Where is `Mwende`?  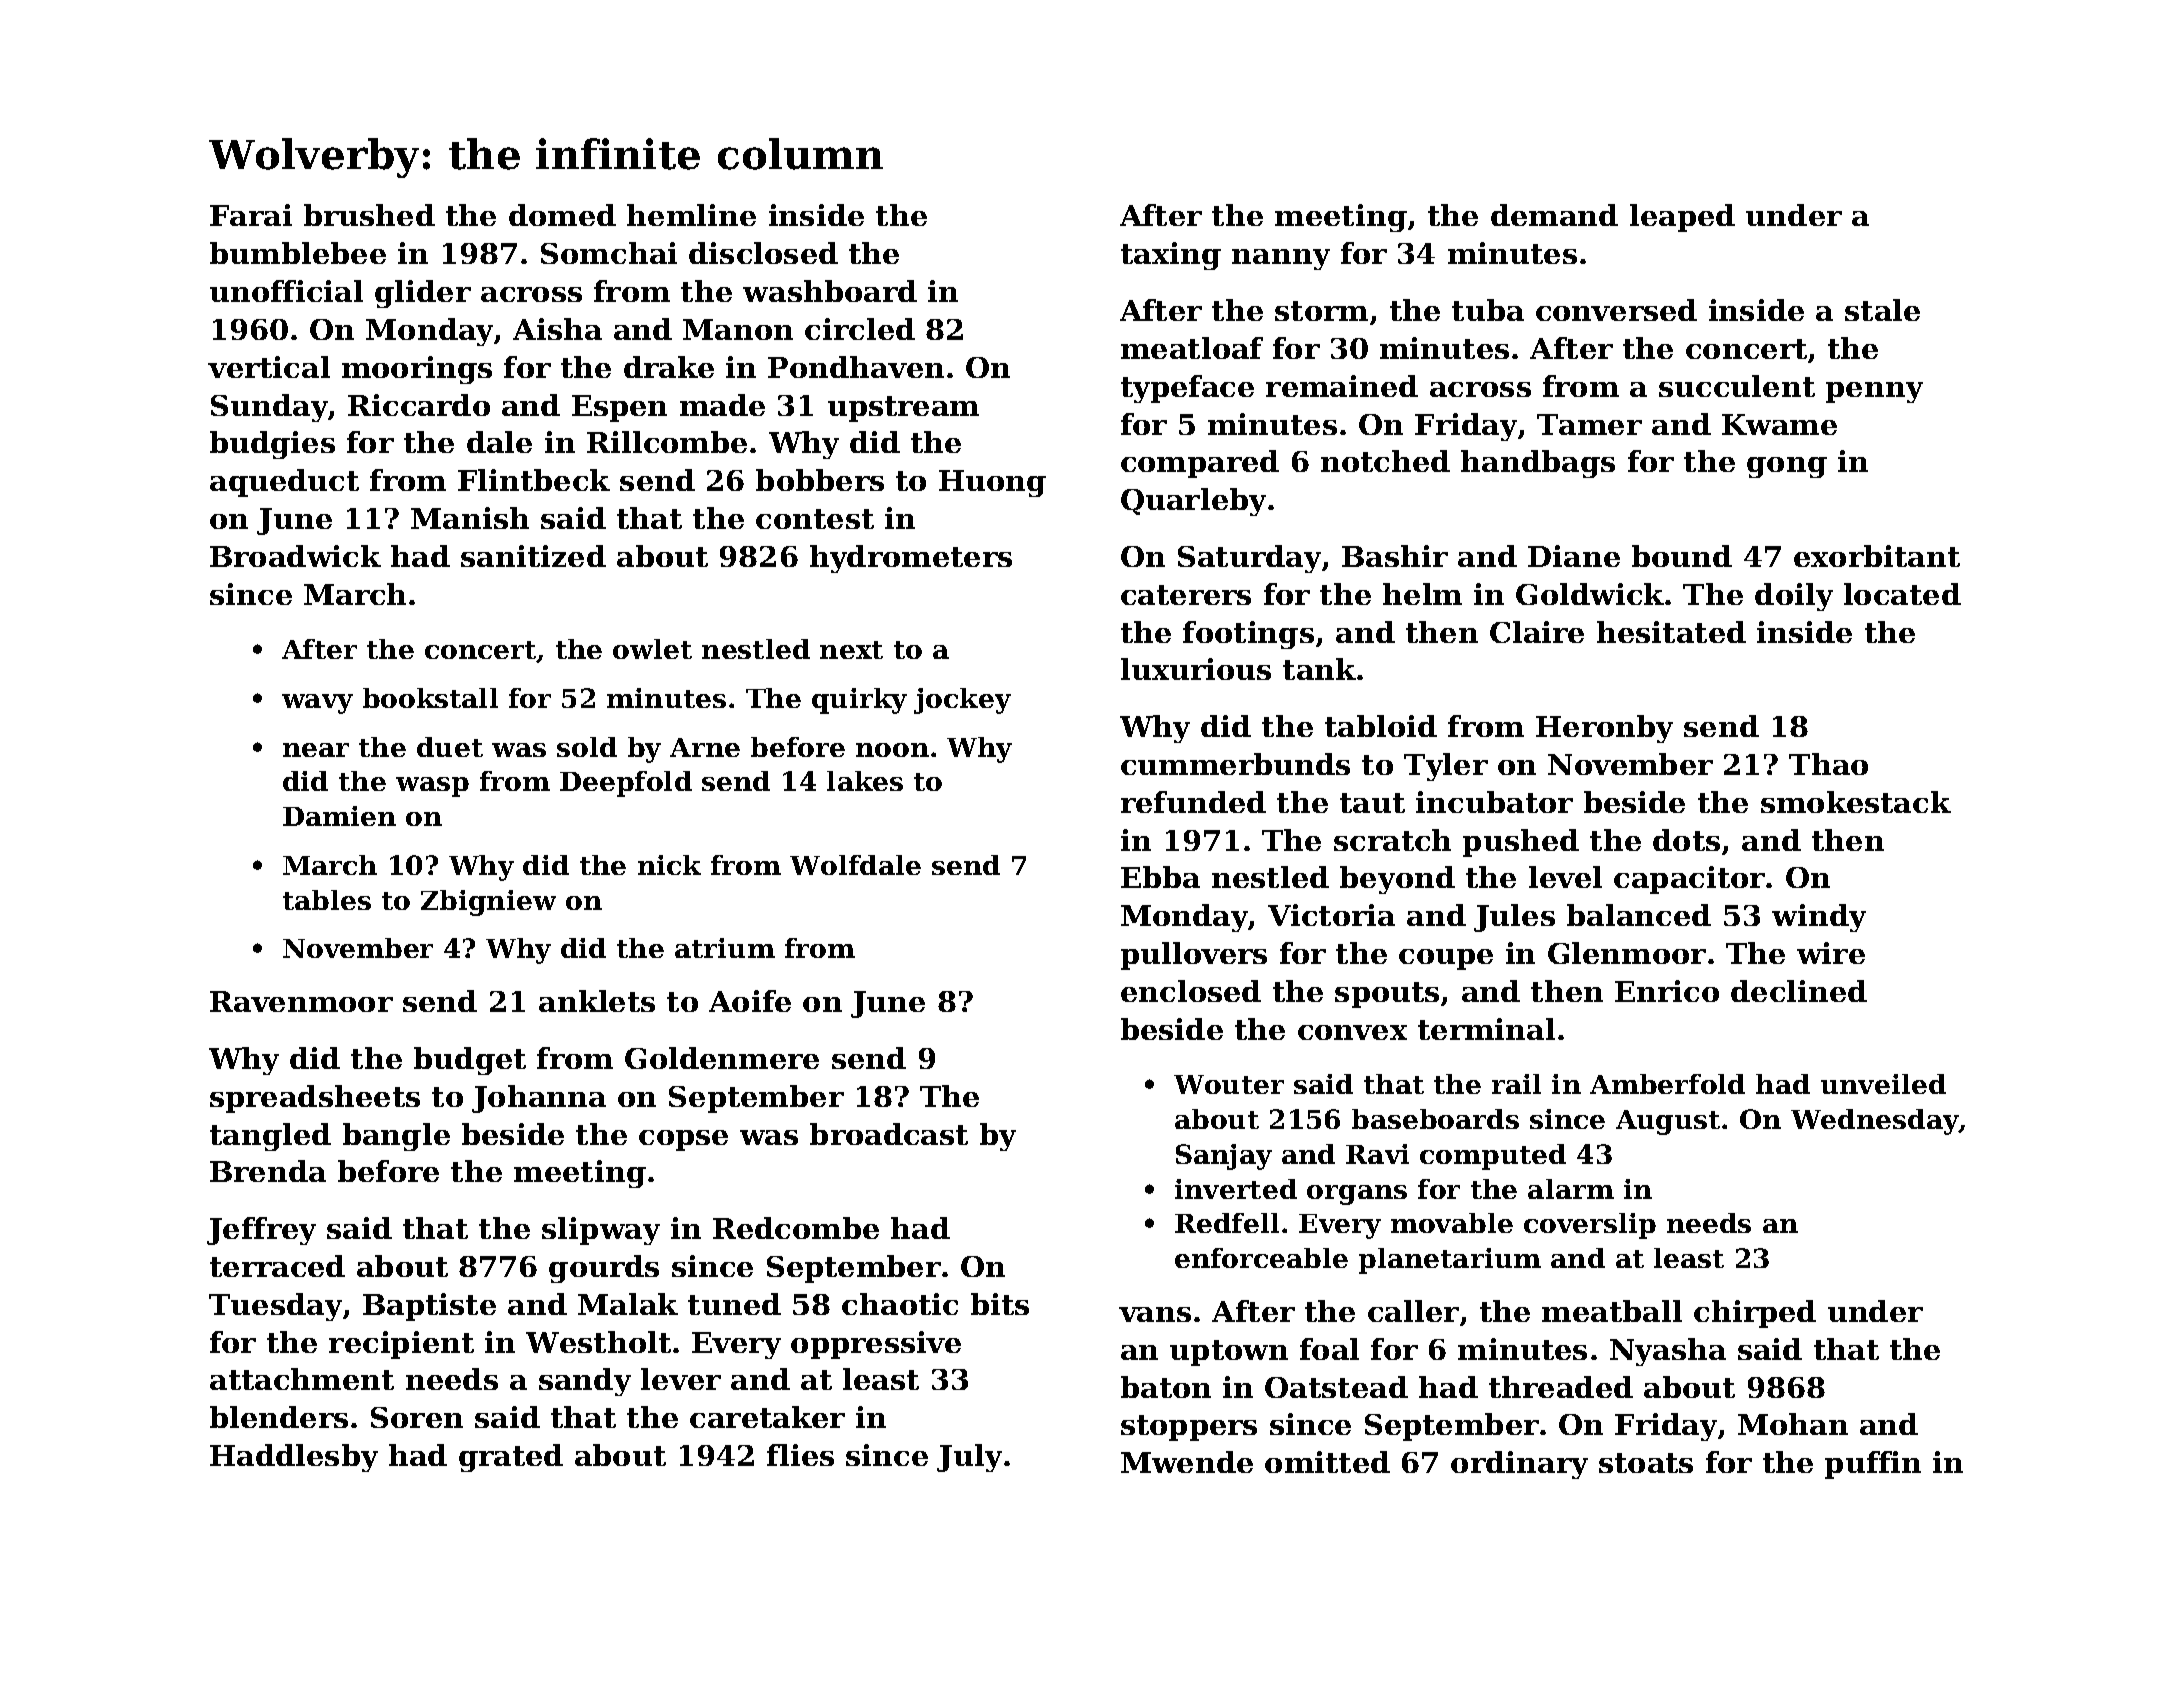 Mwende is located at coordinates (1187, 1462).
